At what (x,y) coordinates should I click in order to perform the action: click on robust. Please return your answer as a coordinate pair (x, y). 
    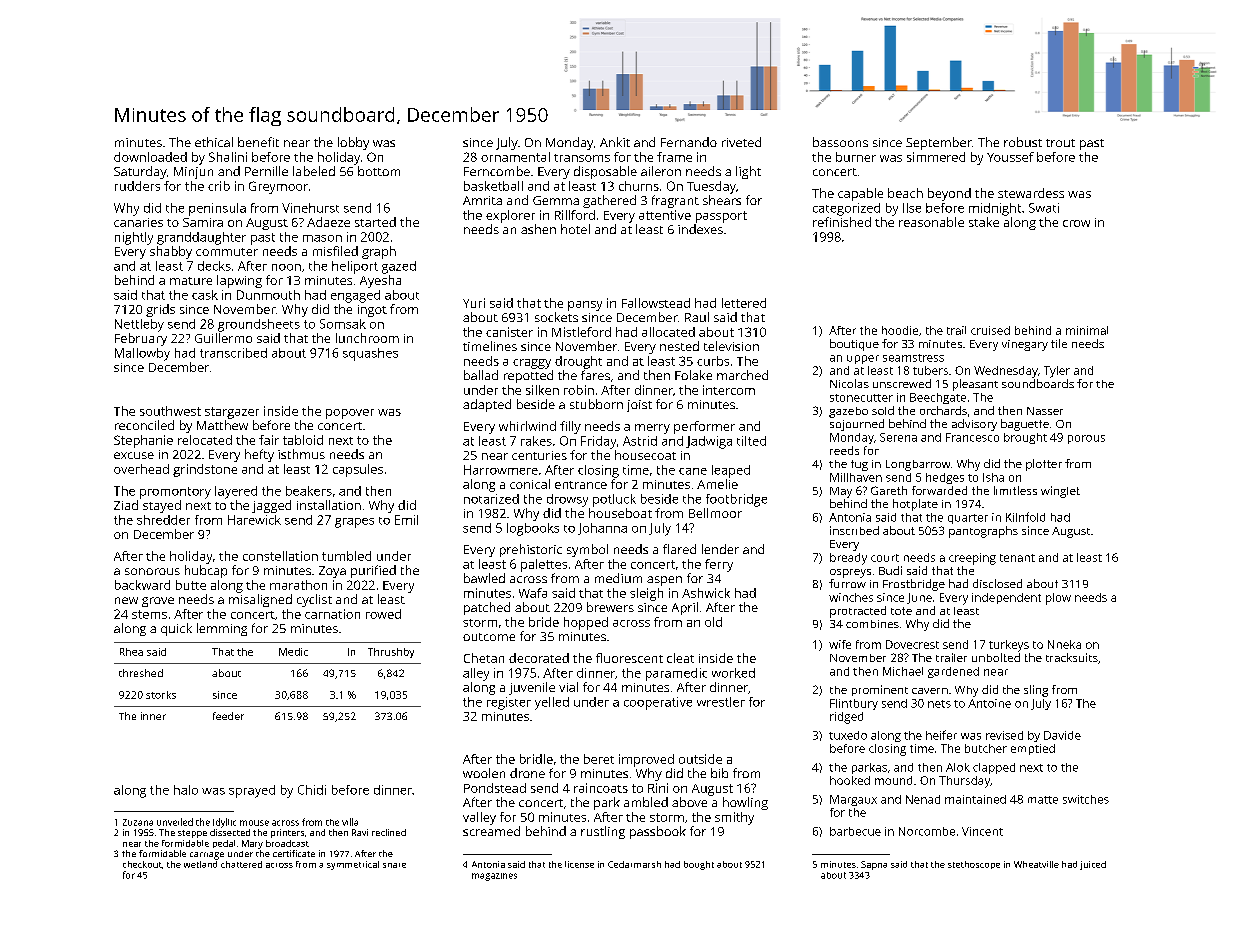
    Looking at the image, I should click on (1023, 142).
